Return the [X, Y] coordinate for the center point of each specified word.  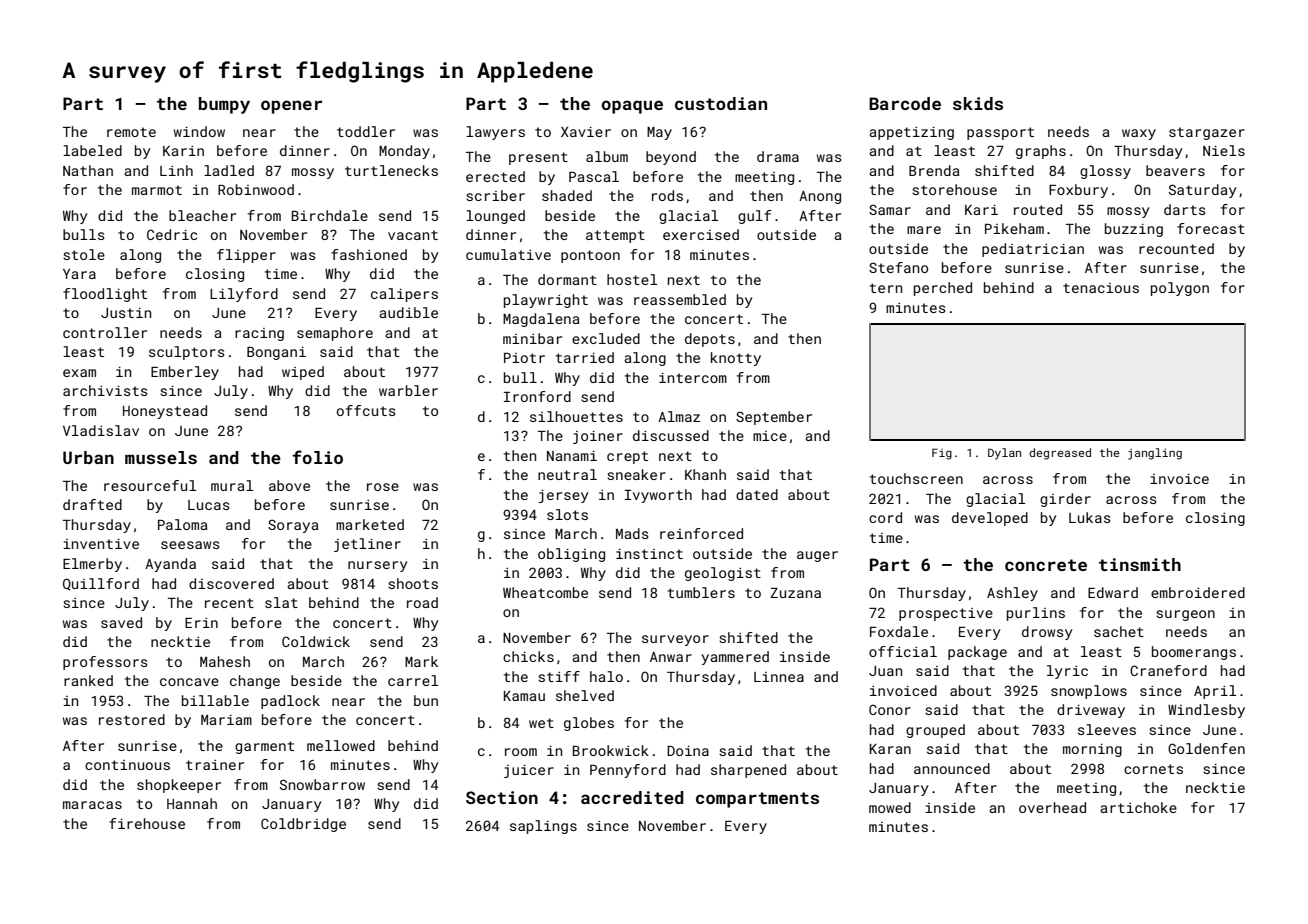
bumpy [224, 105]
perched [943, 289]
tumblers [701, 592]
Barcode [905, 103]
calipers [404, 295]
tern [886, 288]
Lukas [1090, 517]
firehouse [147, 823]
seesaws [190, 545]
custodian [721, 103]
